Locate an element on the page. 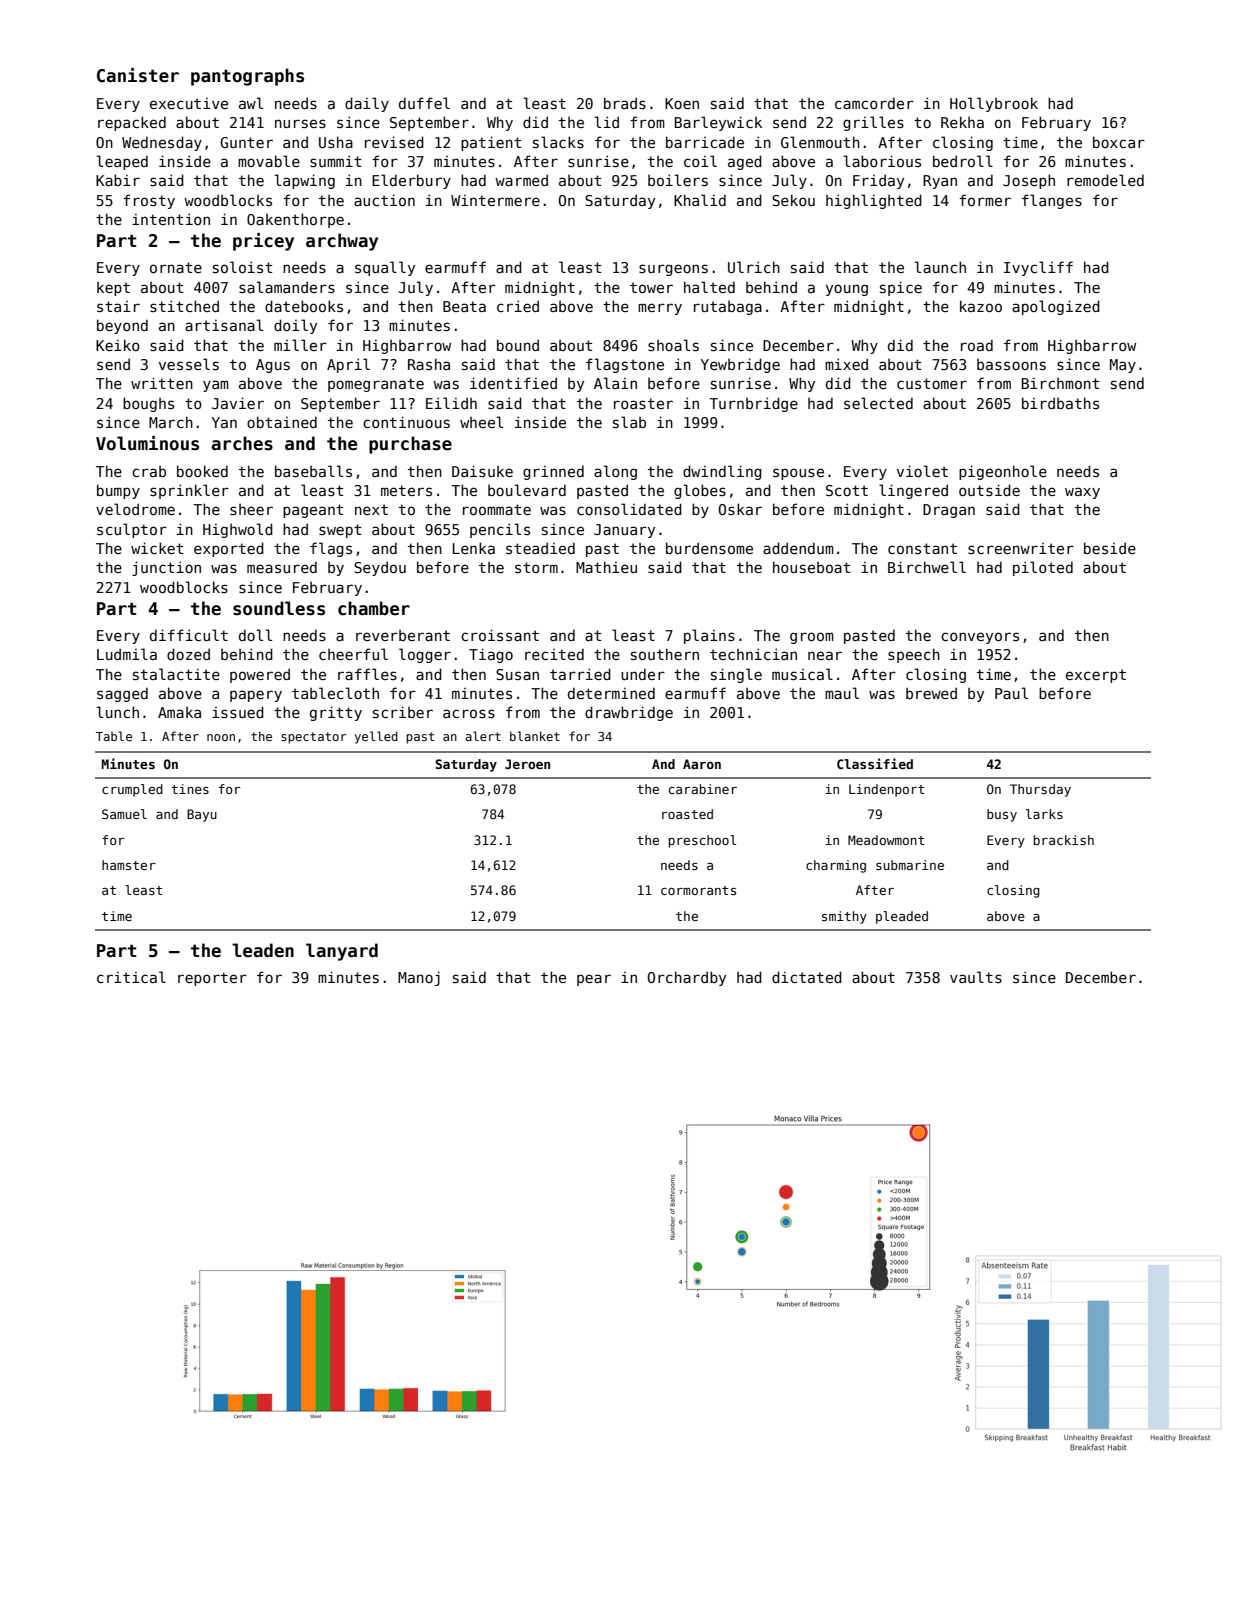 The image size is (1247, 1614). pear is located at coordinates (594, 980).
